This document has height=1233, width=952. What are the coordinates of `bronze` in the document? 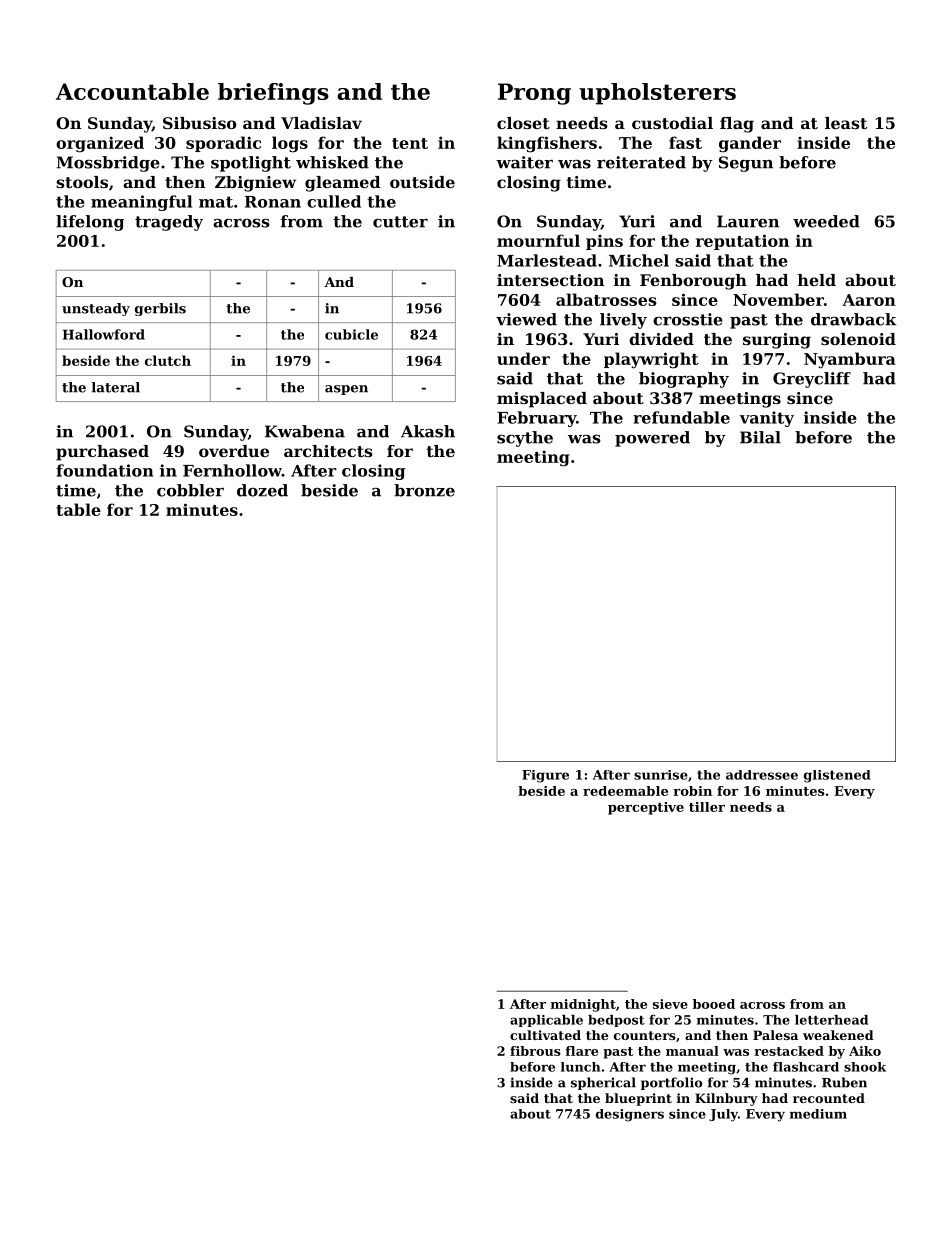 It's located at (424, 490).
